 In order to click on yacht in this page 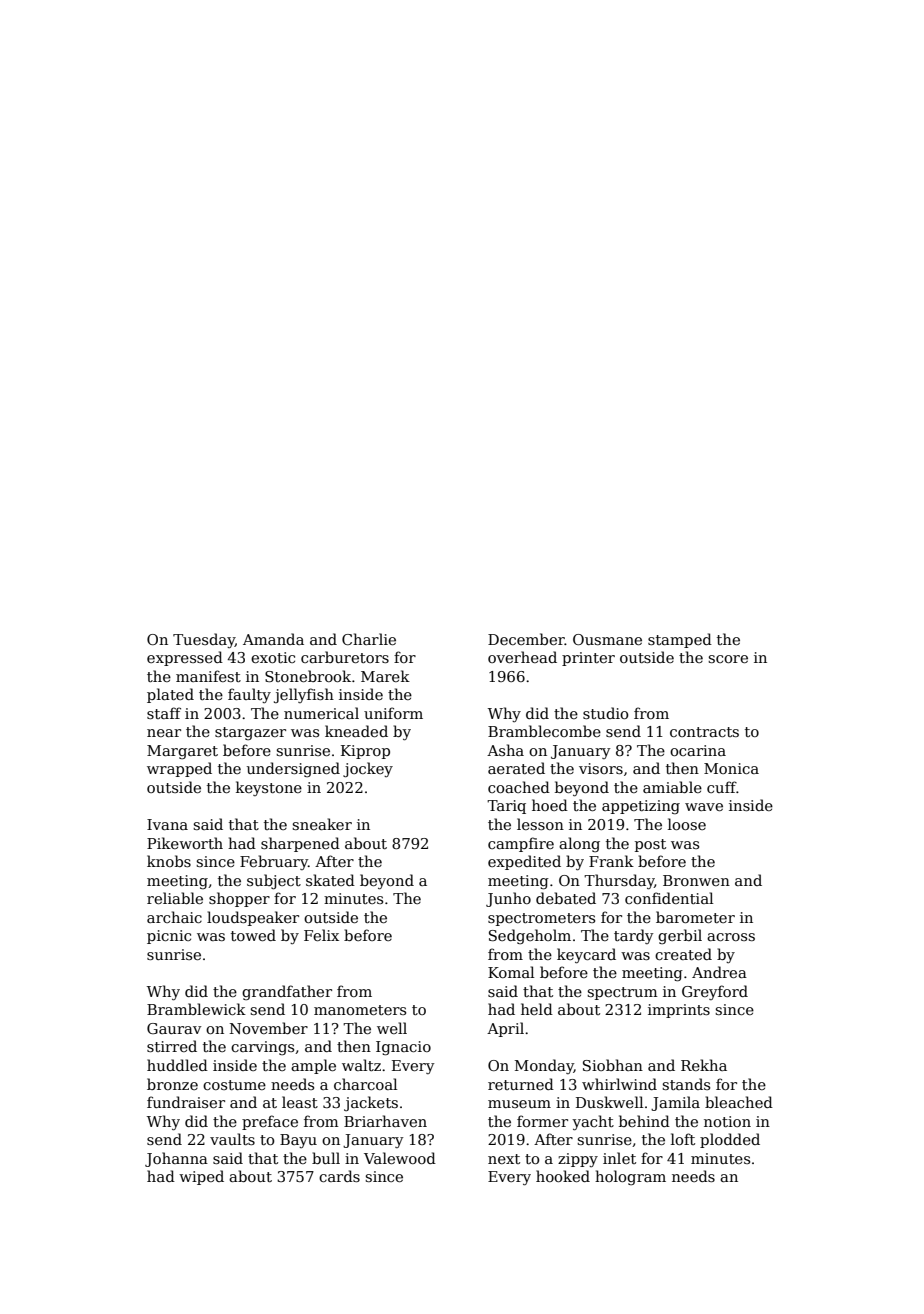, I will do `click(593, 1122)`.
